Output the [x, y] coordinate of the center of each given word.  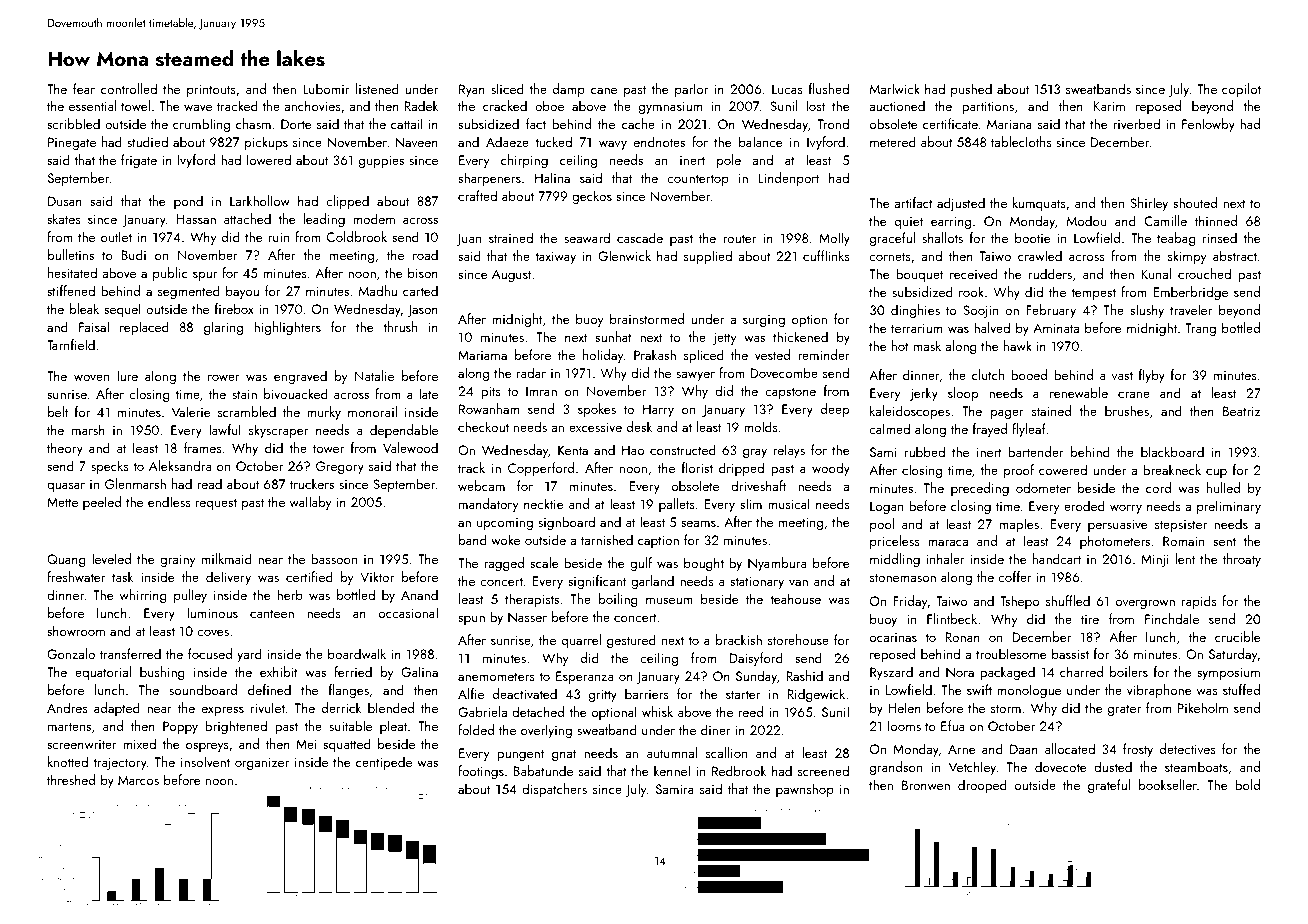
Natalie [374, 375]
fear [84, 88]
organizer [262, 763]
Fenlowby [1208, 125]
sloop [963, 394]
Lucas [787, 89]
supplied [708, 257]
